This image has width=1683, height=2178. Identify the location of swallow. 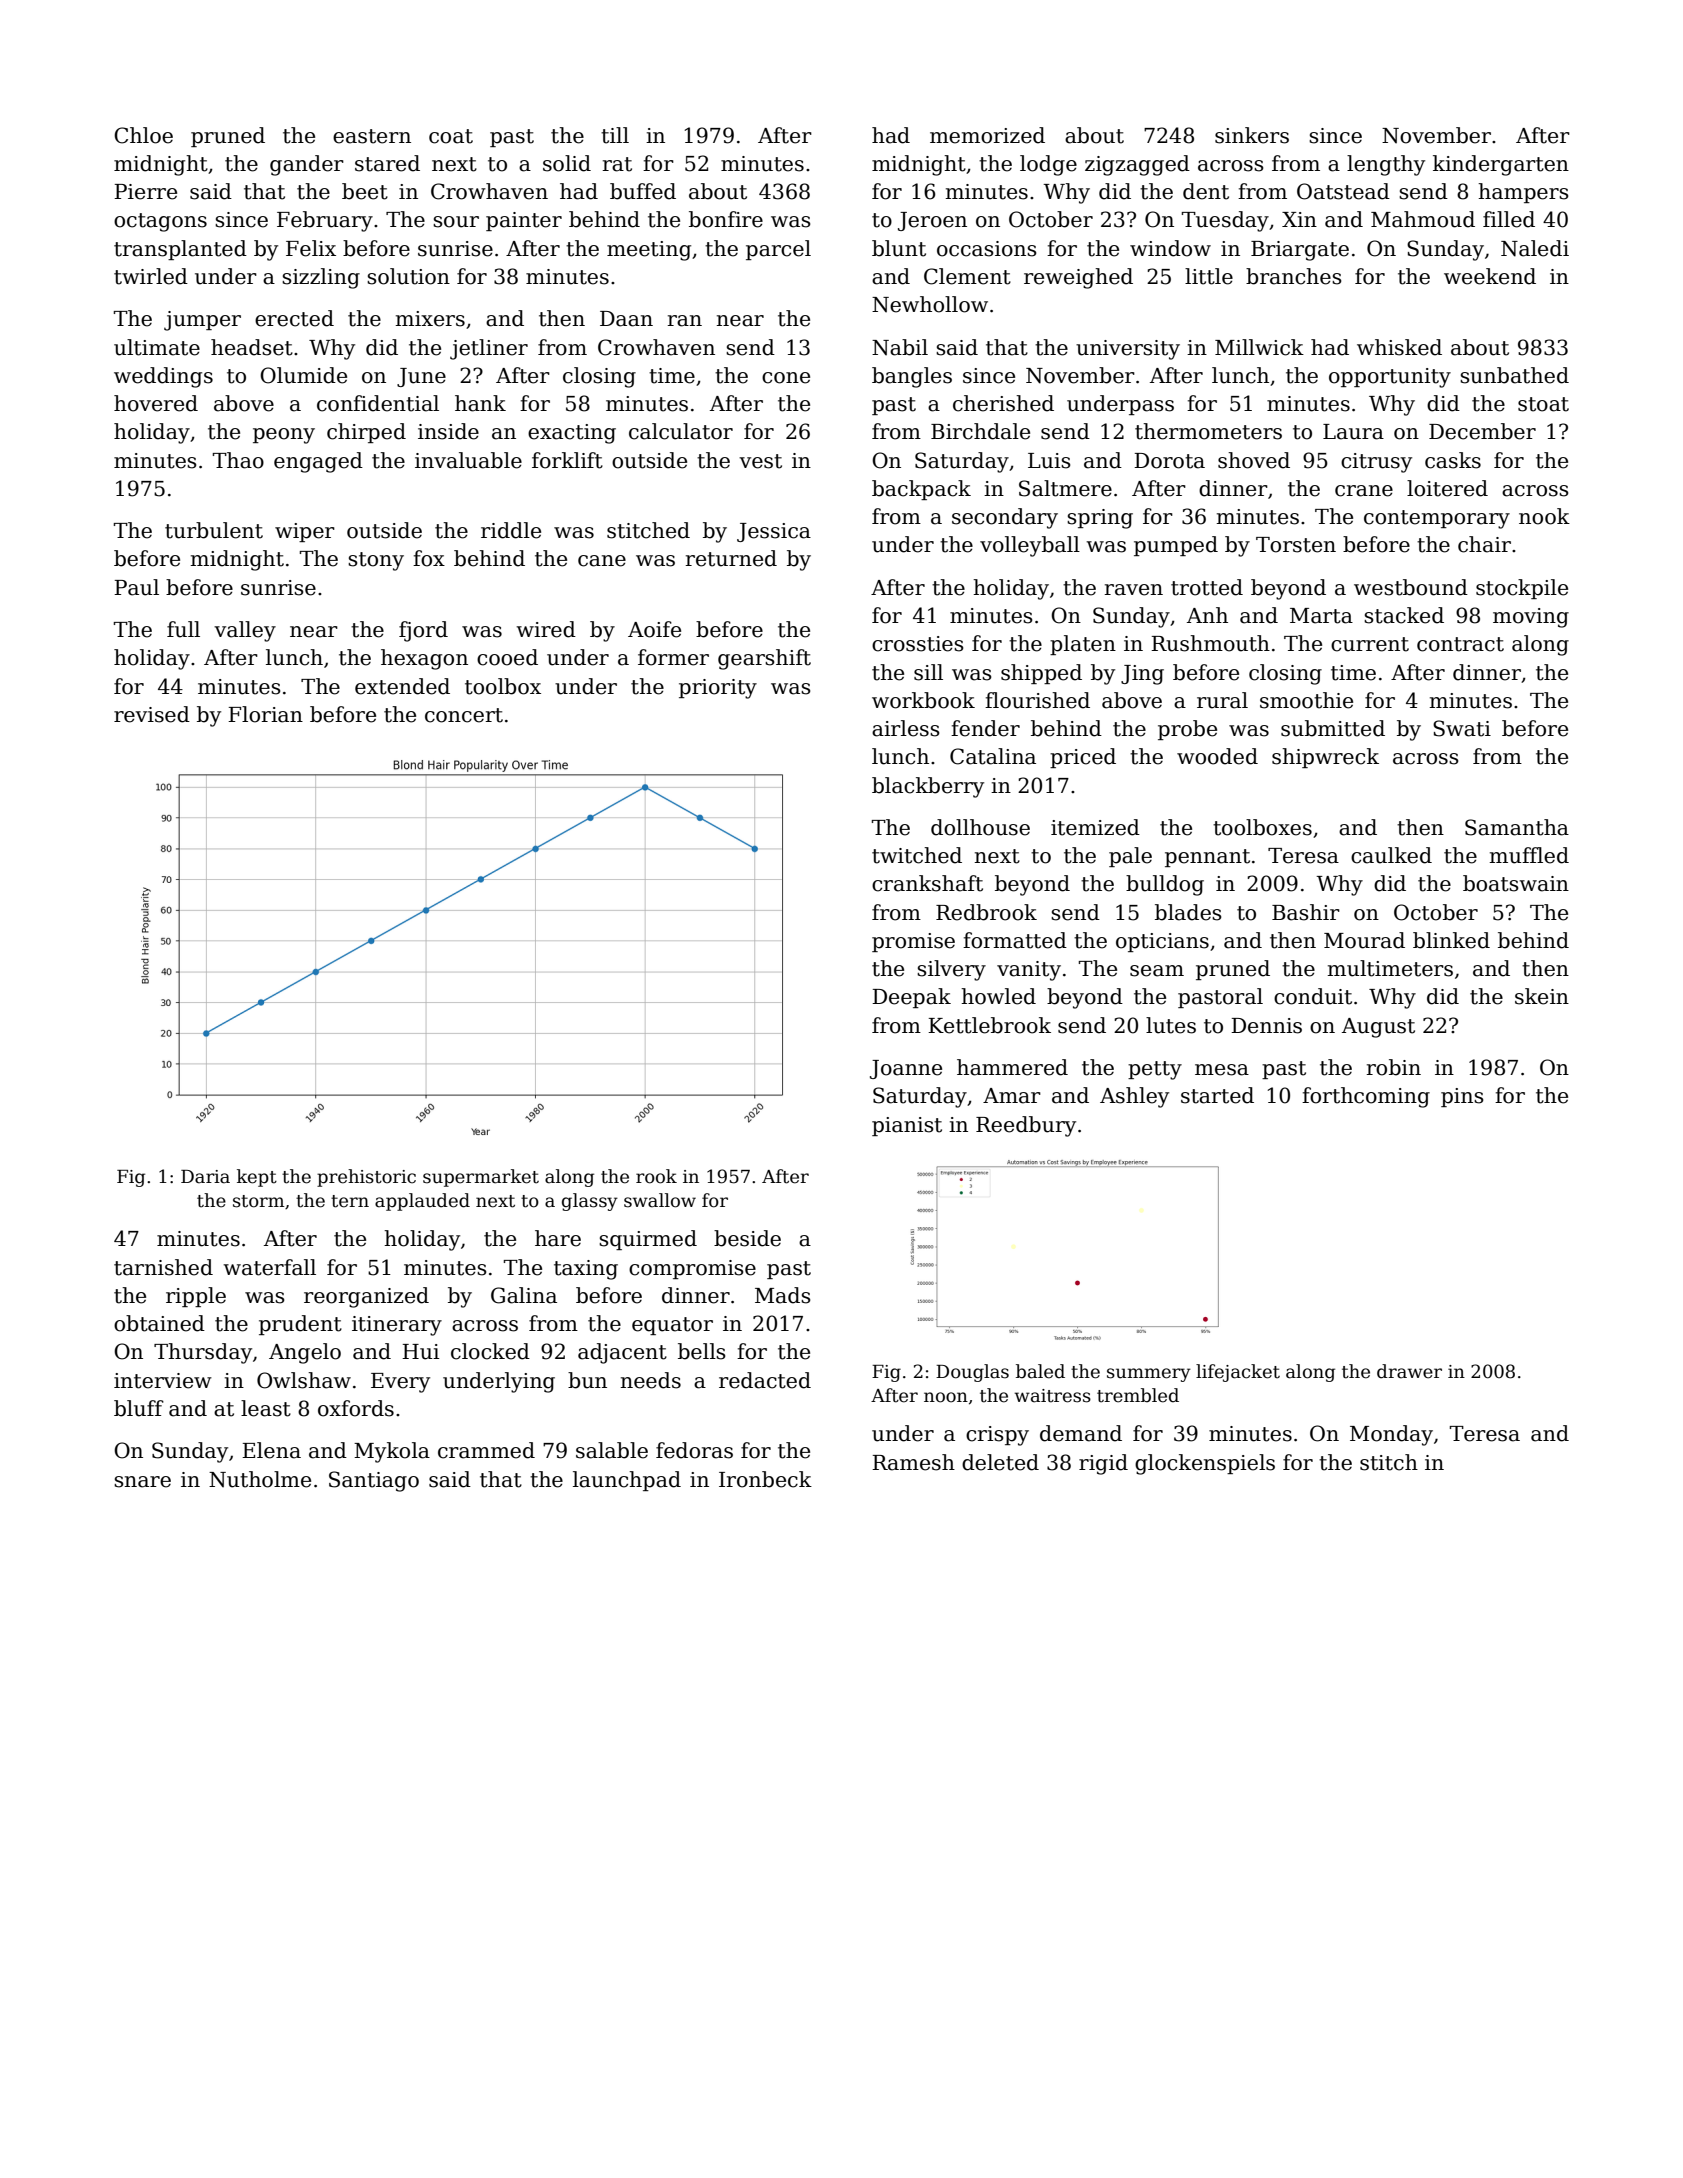
(660, 1200).
